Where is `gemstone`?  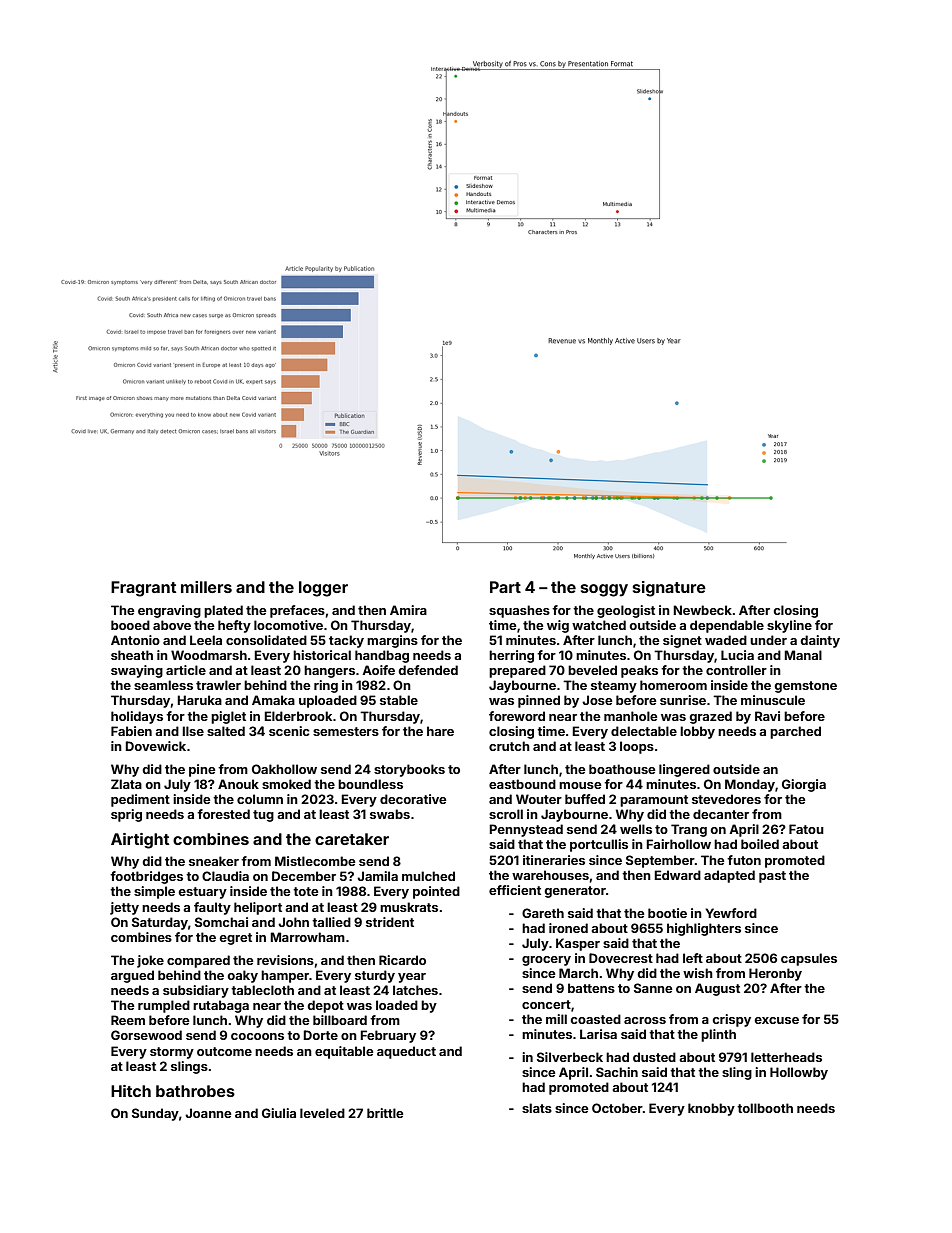
gemstone is located at coordinates (805, 687).
